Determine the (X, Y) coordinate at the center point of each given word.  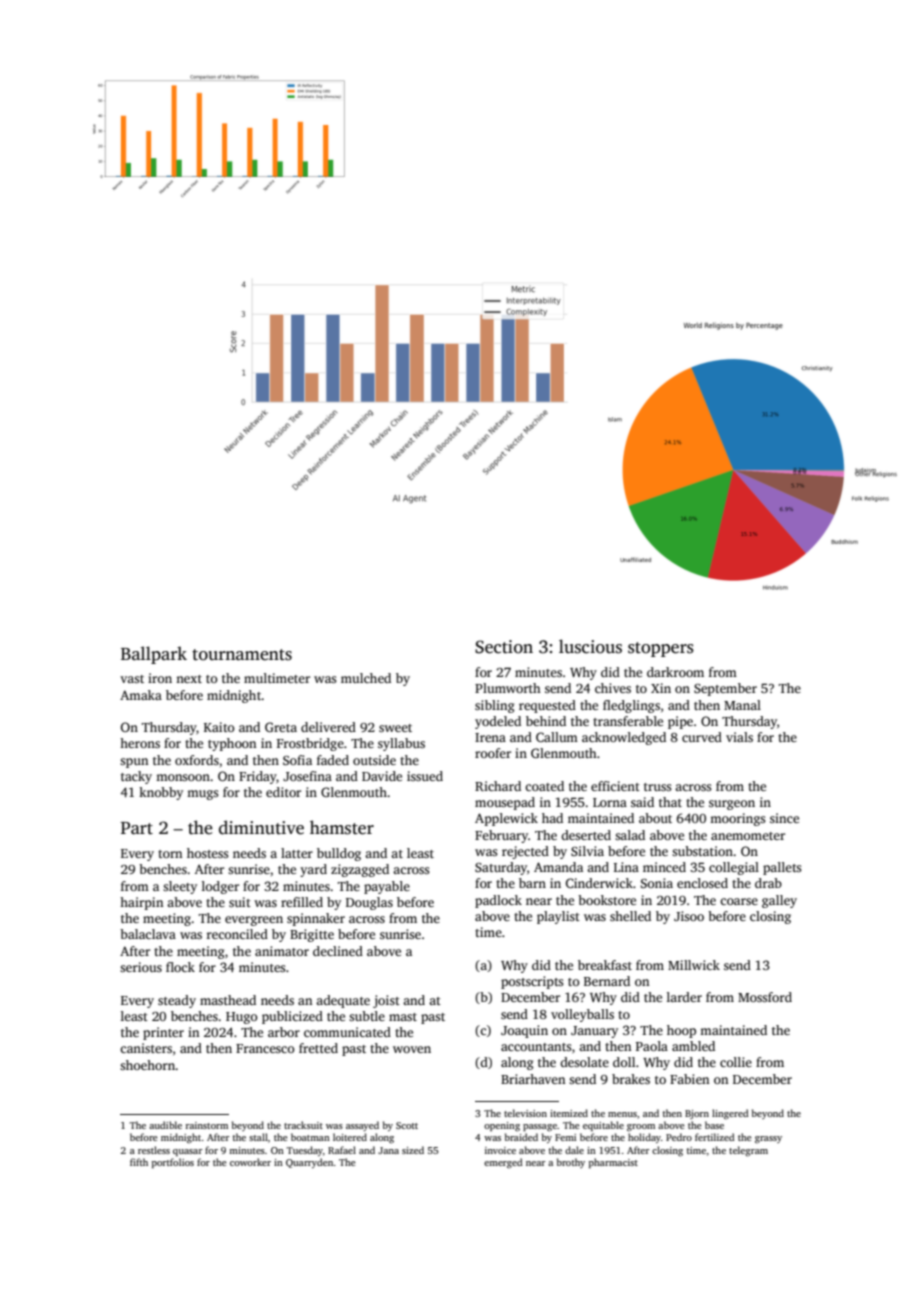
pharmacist (613, 1163)
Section (504, 647)
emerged (503, 1163)
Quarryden (310, 1163)
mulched (366, 678)
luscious (590, 646)
